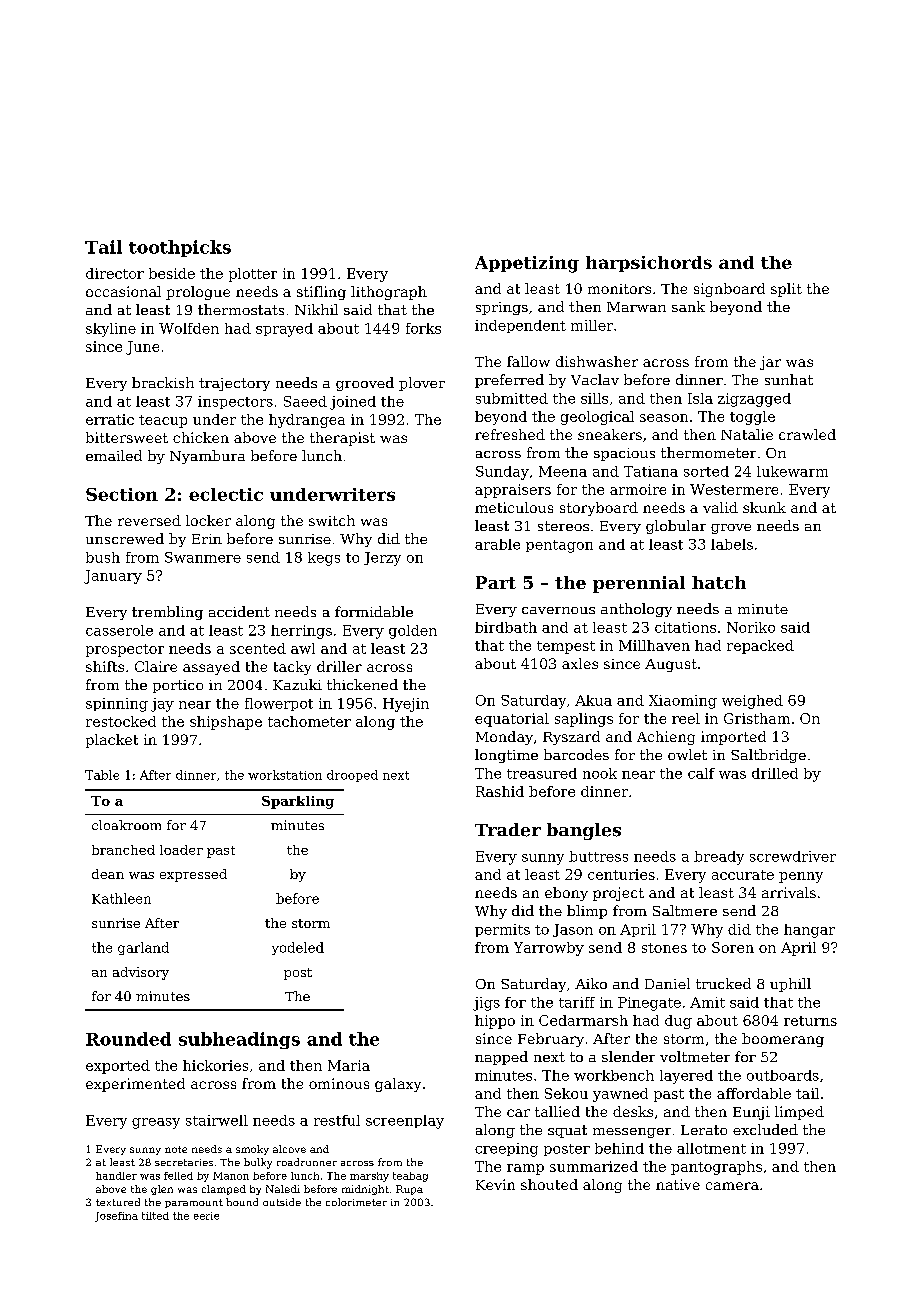 Image resolution: width=924 pixels, height=1308 pixels. I want to click on loader, so click(181, 850).
